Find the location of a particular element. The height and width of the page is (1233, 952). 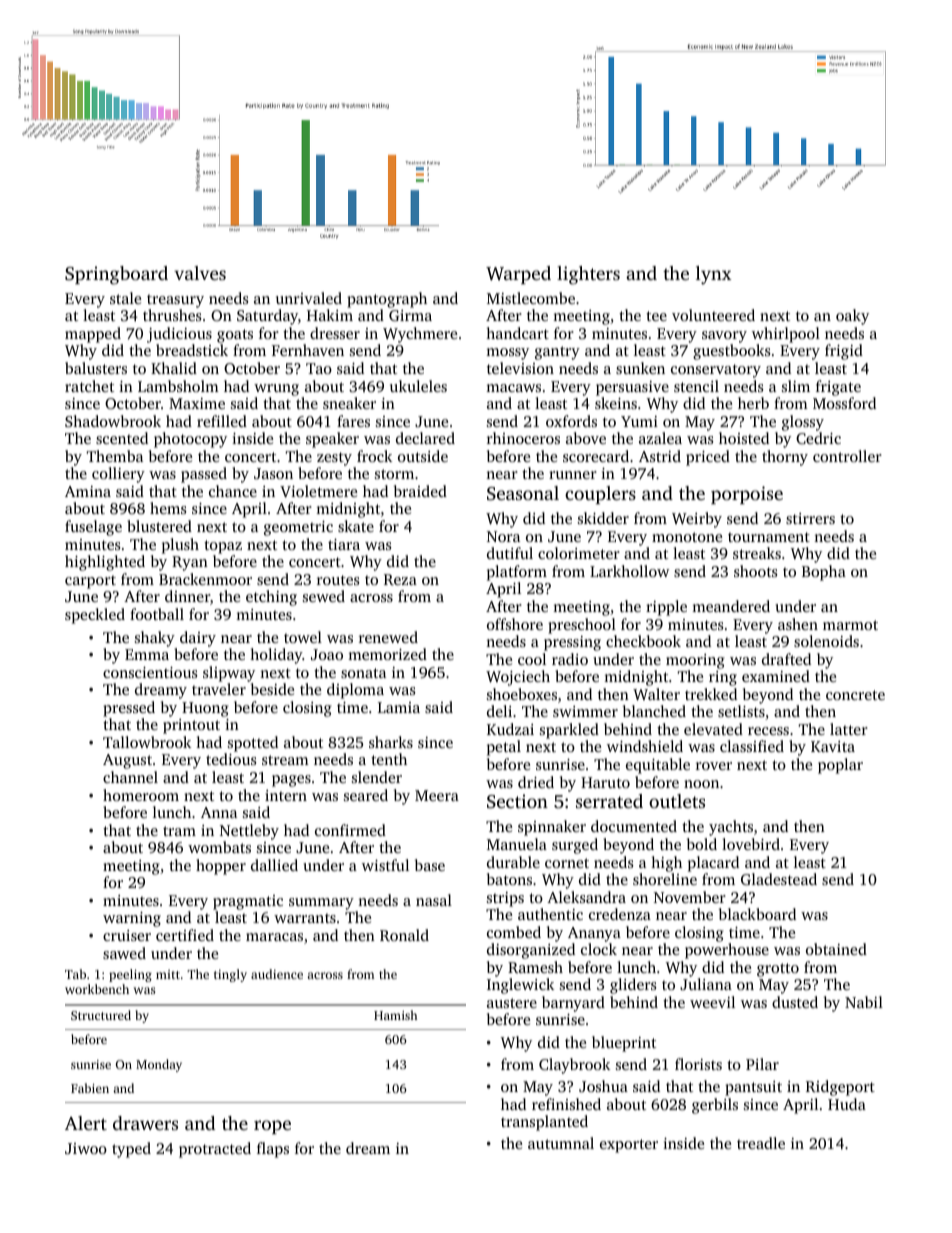

frigid is located at coordinates (844, 352).
